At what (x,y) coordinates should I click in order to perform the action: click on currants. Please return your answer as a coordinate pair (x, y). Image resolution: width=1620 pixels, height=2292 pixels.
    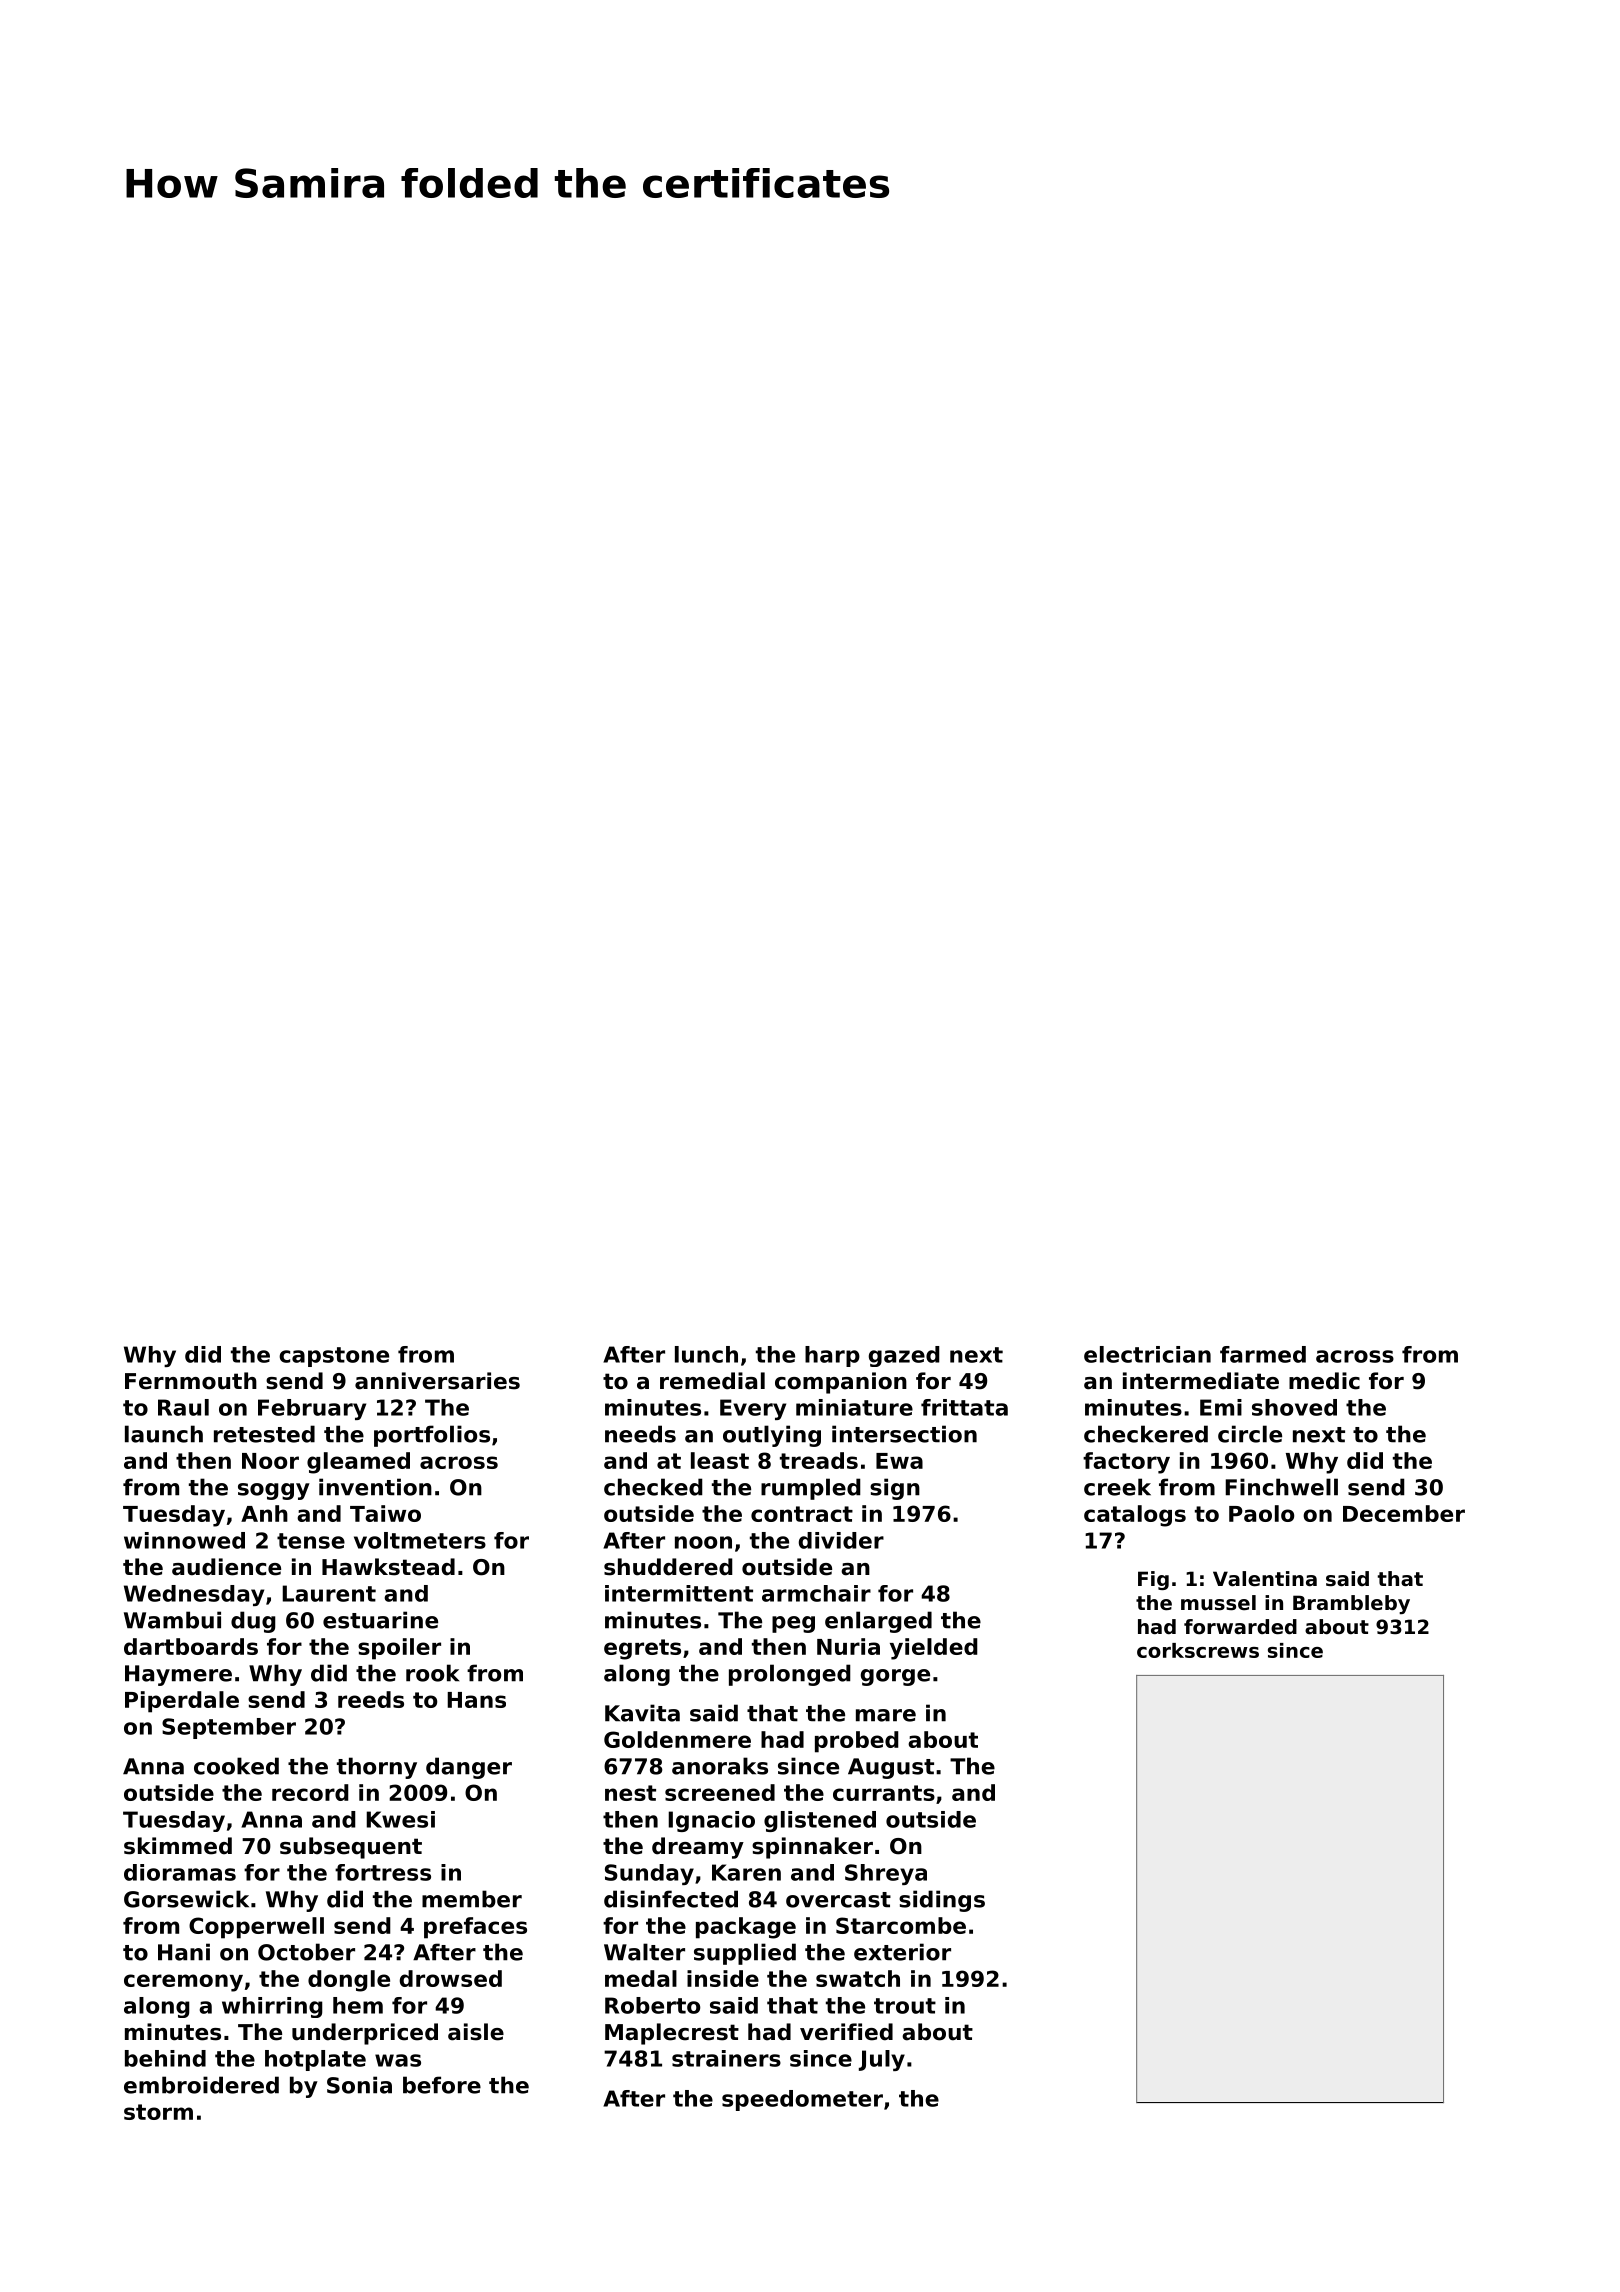
    Looking at the image, I should click on (884, 1793).
